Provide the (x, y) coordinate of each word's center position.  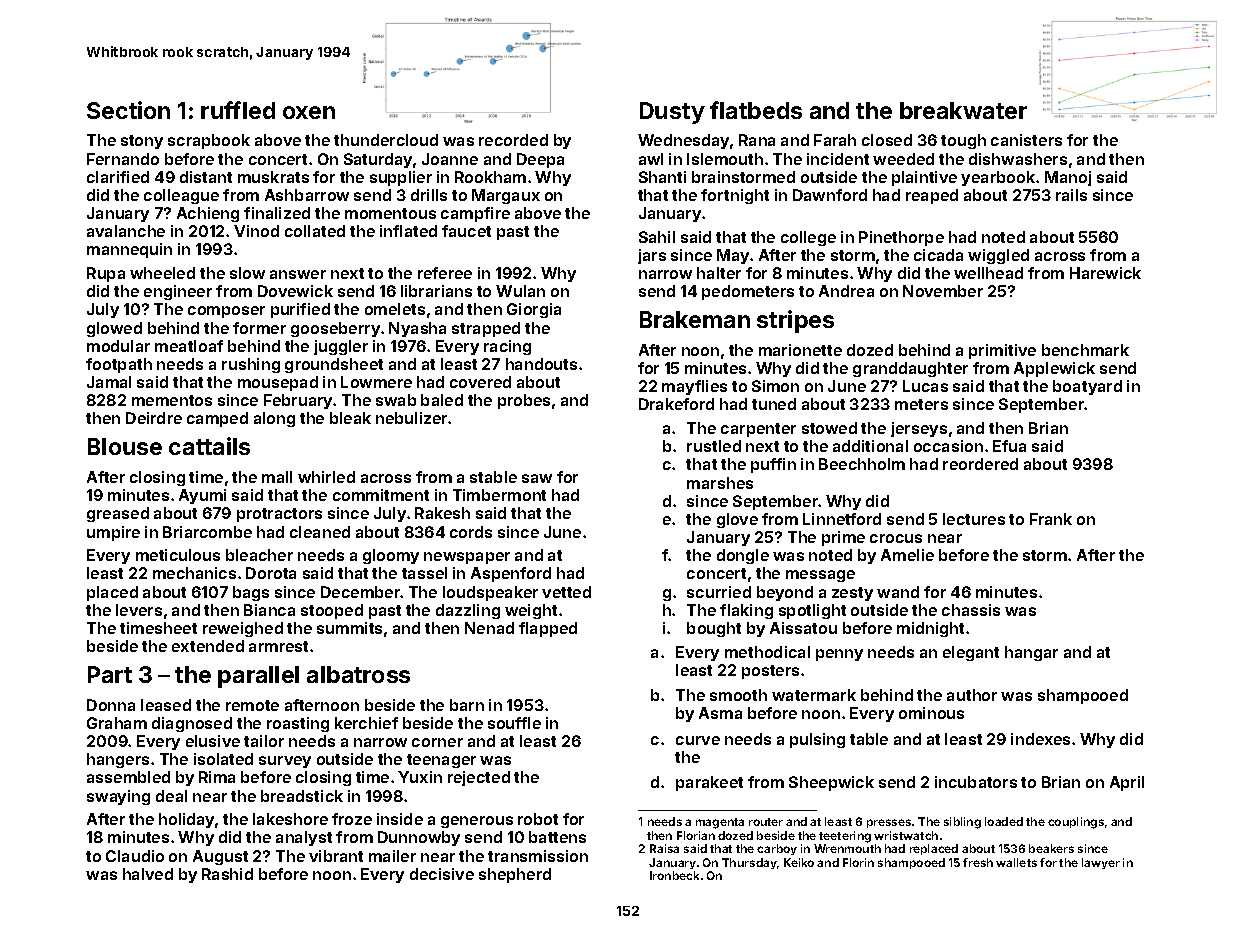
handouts (541, 364)
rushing (251, 365)
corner (437, 742)
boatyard (1087, 387)
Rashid (227, 874)
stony (142, 142)
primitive (1002, 351)
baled (442, 400)
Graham (117, 723)
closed (887, 140)
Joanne (450, 159)
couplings (1076, 823)
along (274, 419)
